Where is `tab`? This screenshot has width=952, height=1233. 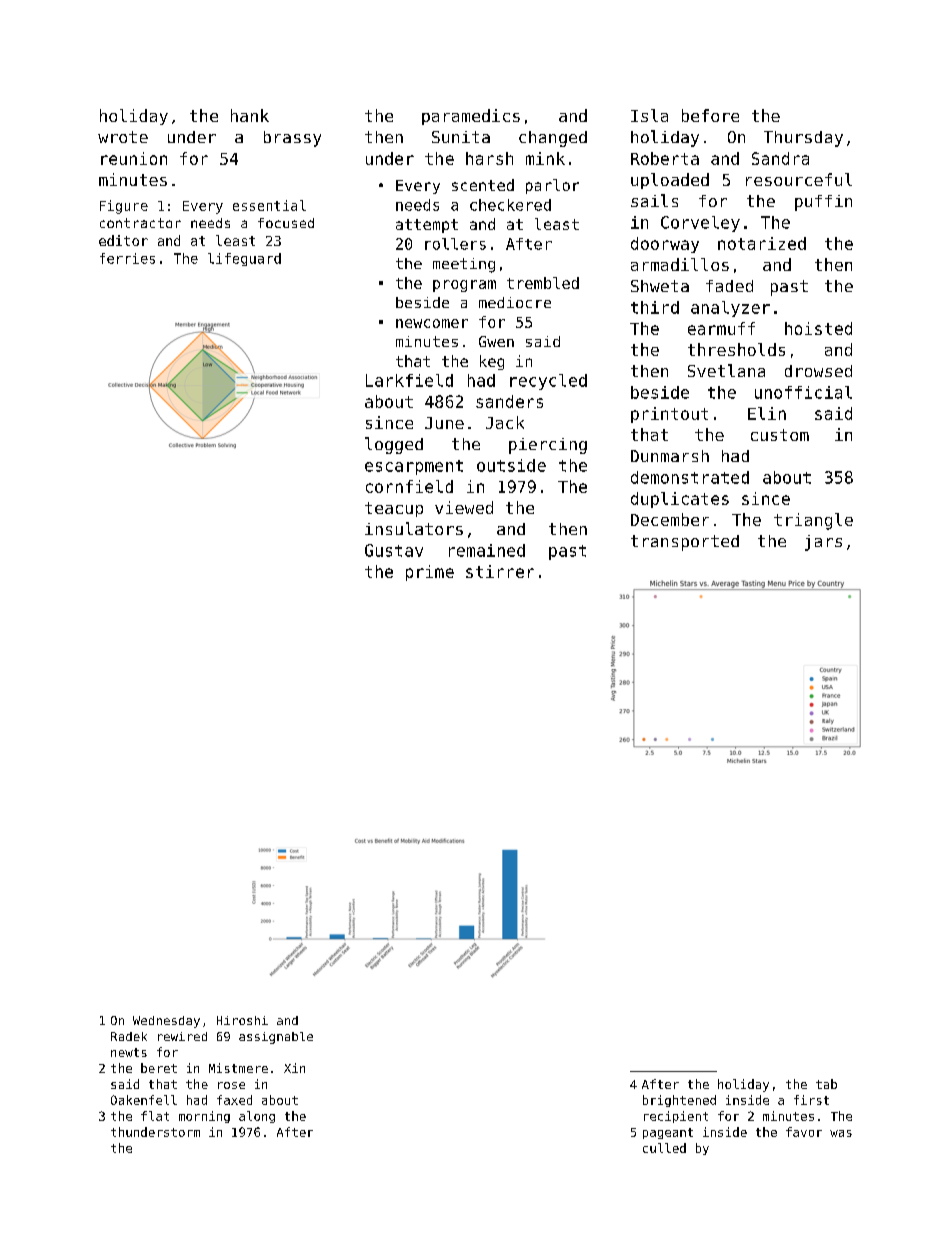 tab is located at coordinates (826, 1084).
